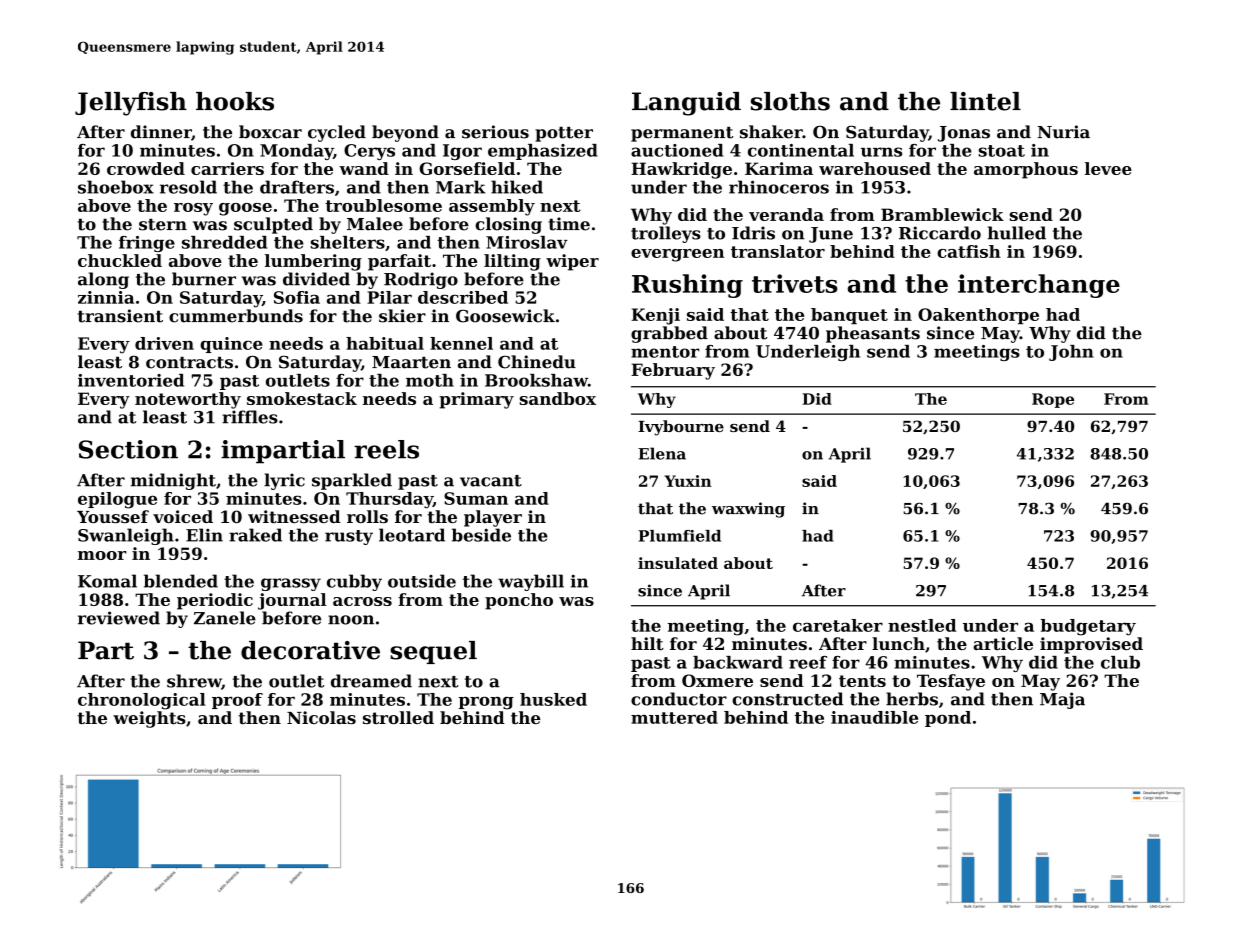 Image resolution: width=1233 pixels, height=952 pixels. Describe the element at coordinates (495, 132) in the screenshot. I see `serious` at that location.
